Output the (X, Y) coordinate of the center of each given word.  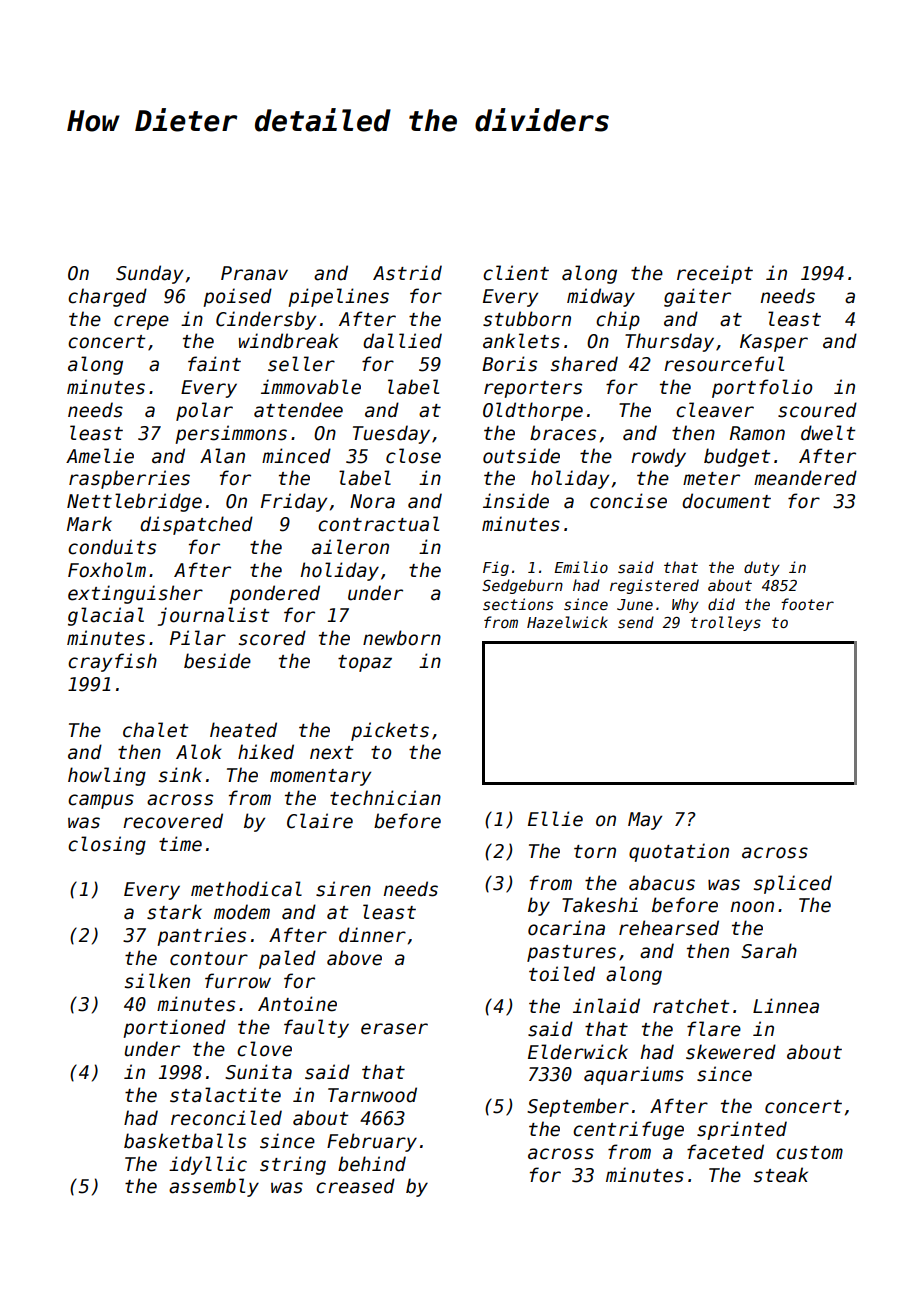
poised (237, 297)
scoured (817, 410)
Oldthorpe (533, 411)
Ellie (555, 819)
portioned (174, 1028)
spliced (793, 884)
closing (107, 845)
